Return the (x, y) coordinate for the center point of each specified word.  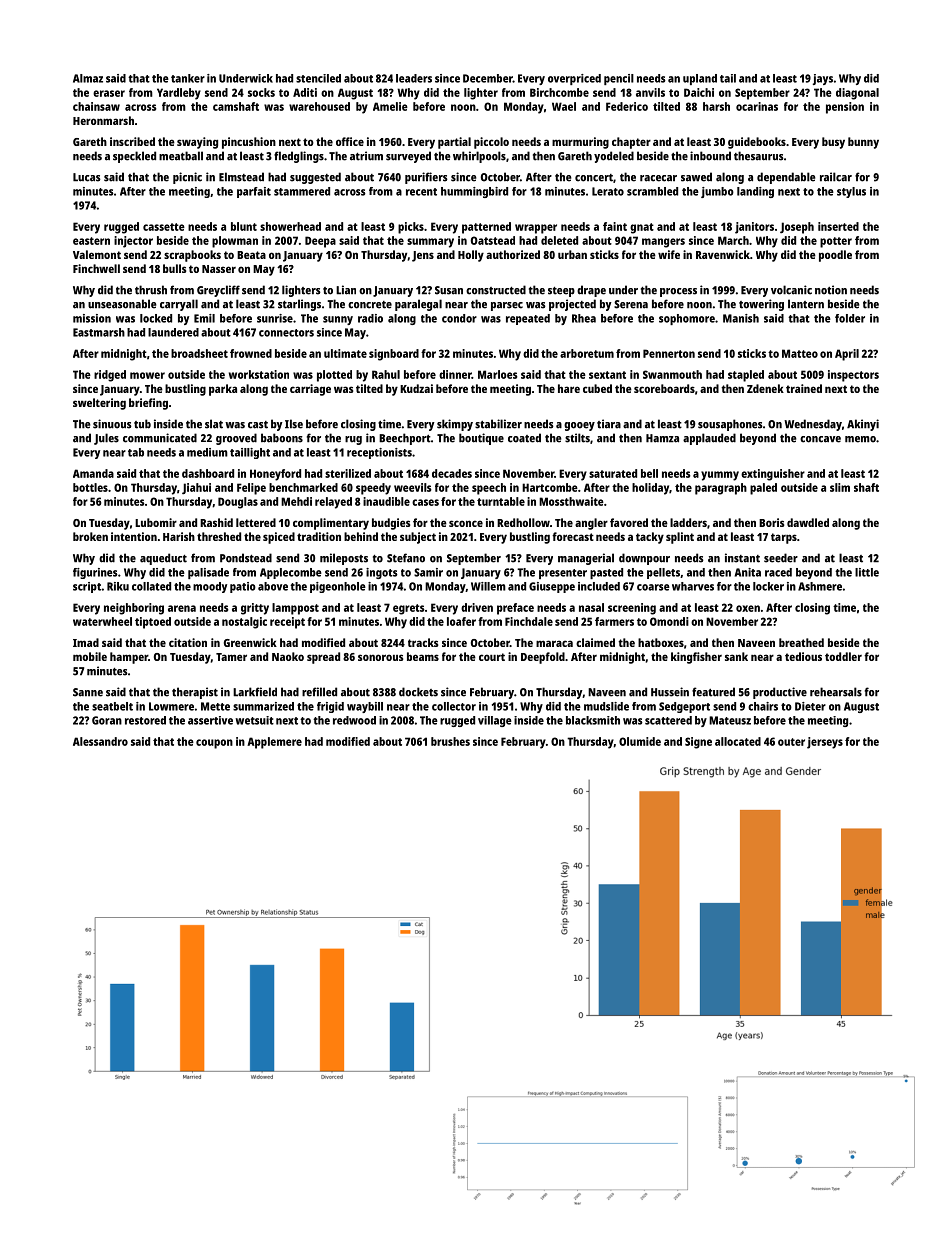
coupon (214, 744)
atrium (366, 156)
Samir (428, 572)
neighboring (134, 609)
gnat (642, 228)
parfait (254, 192)
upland (700, 79)
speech (489, 489)
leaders (414, 78)
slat (214, 424)
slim (840, 487)
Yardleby (179, 94)
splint (680, 538)
